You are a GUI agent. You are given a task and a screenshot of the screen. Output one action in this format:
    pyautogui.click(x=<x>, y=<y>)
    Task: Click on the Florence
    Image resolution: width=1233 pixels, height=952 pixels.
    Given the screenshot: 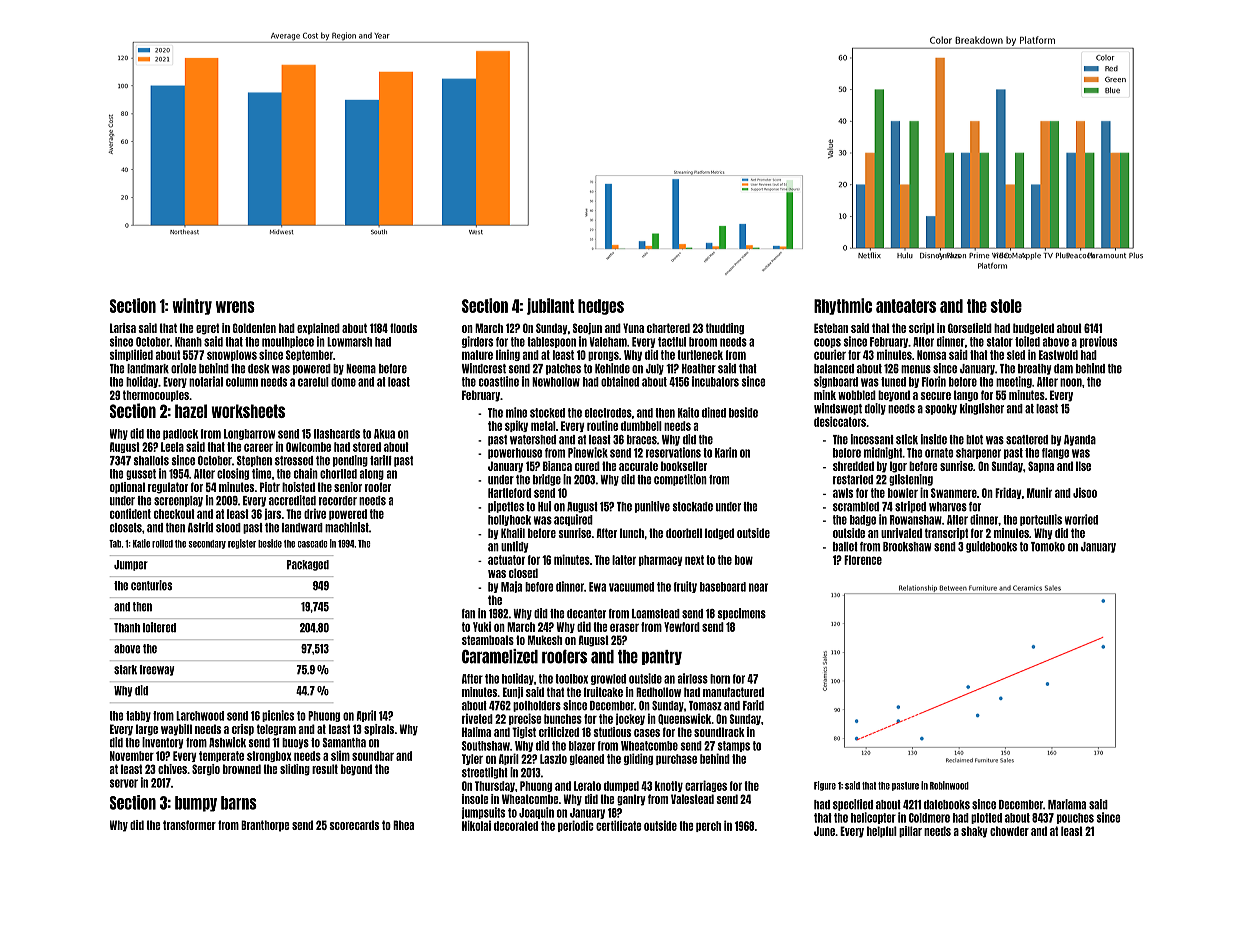 What is the action you would take?
    pyautogui.click(x=863, y=560)
